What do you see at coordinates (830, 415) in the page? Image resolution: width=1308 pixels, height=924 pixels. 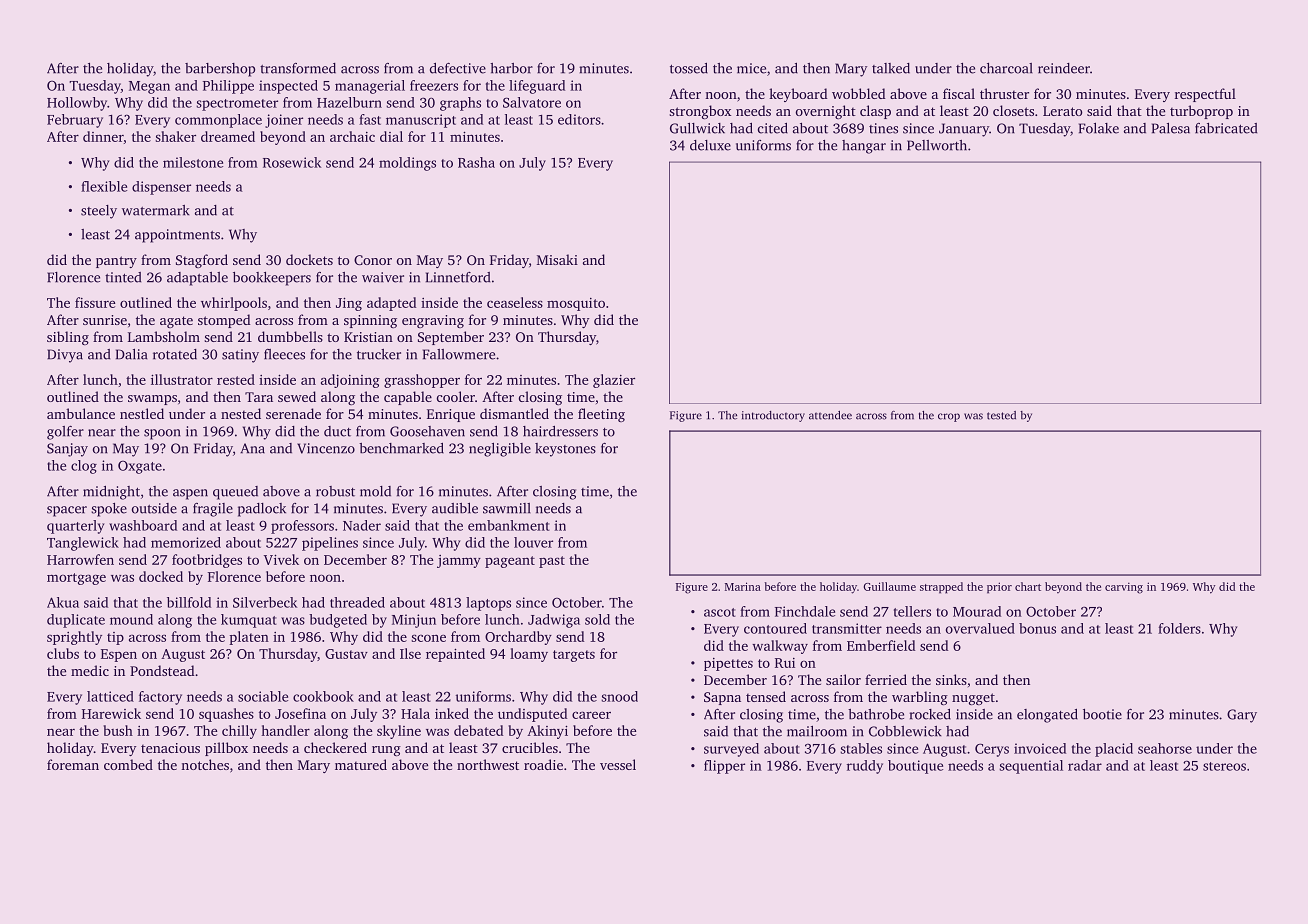 I see `attendee` at bounding box center [830, 415].
